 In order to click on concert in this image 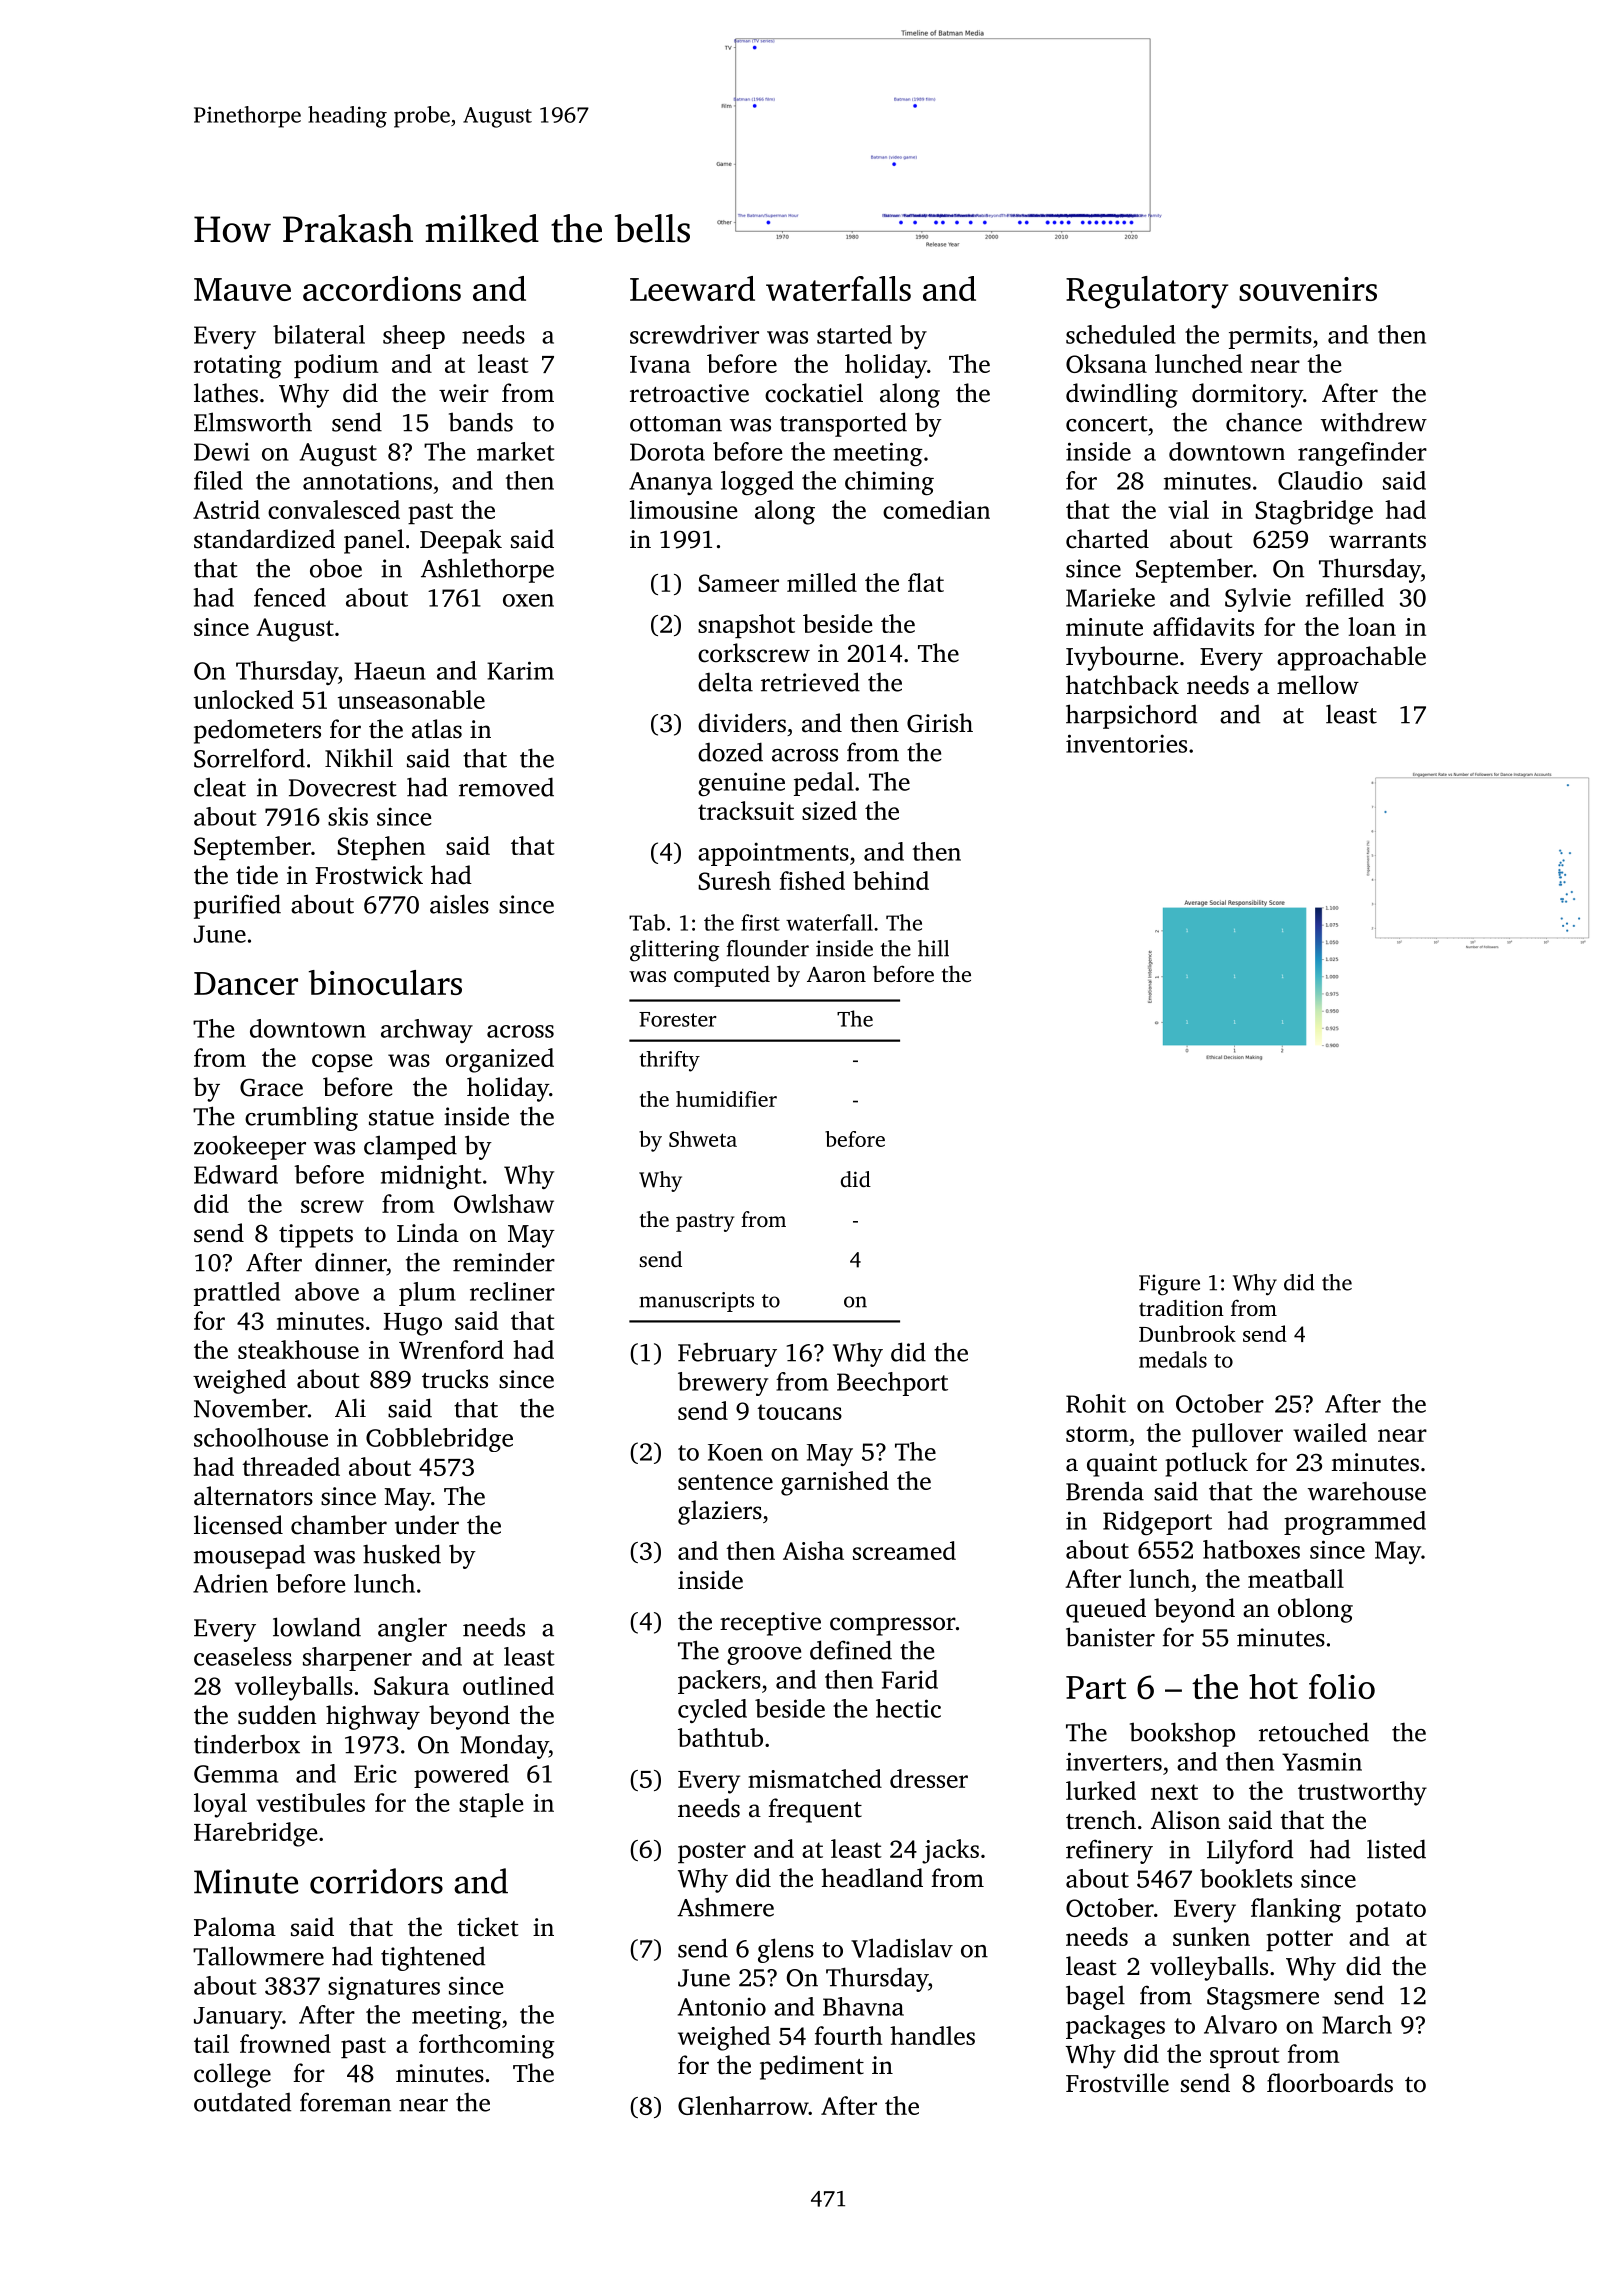, I will do `click(1107, 424)`.
